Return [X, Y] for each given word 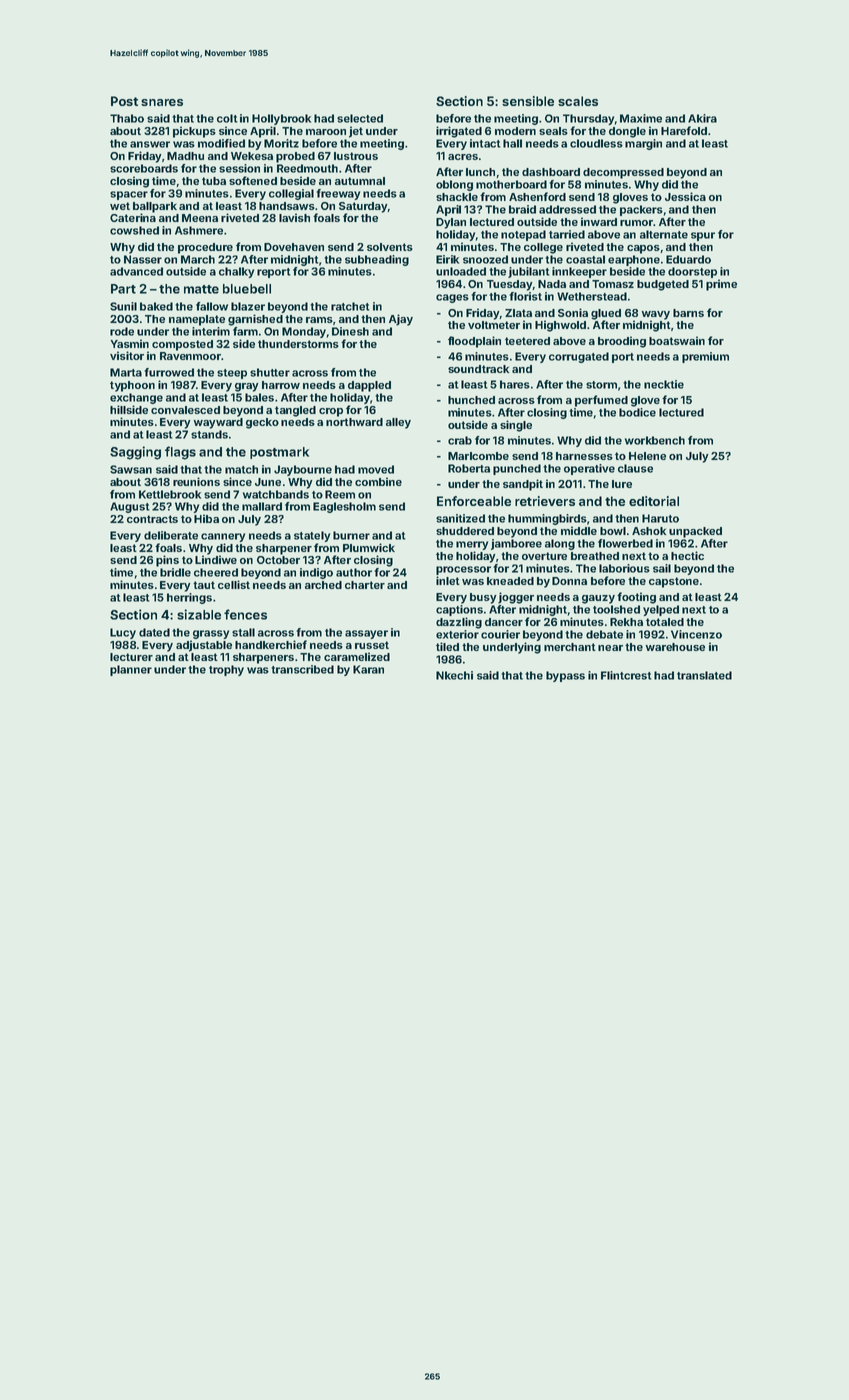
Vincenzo [696, 634]
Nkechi [454, 675]
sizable [199, 614]
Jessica [685, 196]
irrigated [459, 132]
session [239, 168]
